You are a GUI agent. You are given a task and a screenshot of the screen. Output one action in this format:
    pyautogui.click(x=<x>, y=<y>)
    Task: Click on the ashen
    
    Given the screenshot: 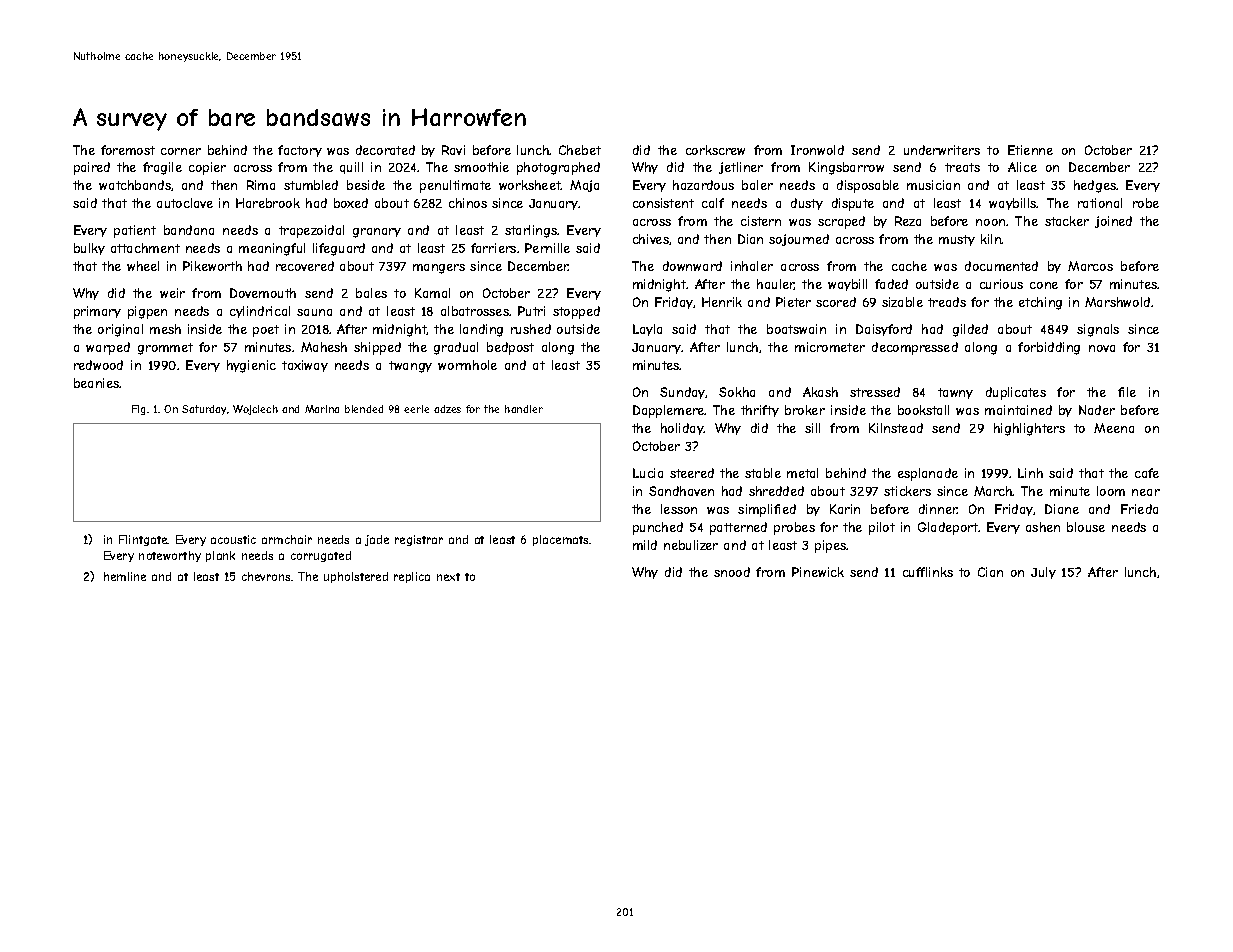 What is the action you would take?
    pyautogui.click(x=1043, y=527)
